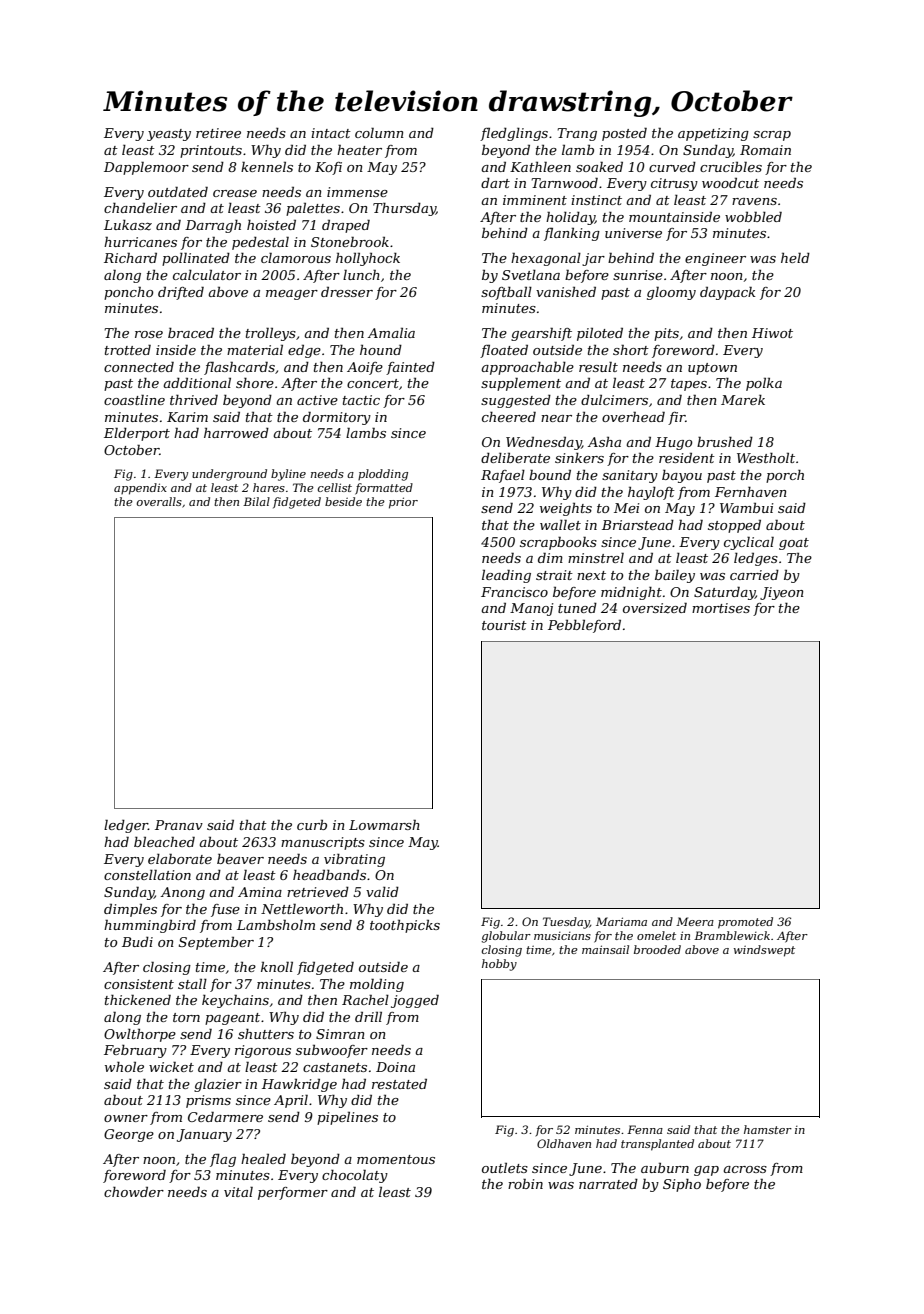  What do you see at coordinates (577, 134) in the screenshot?
I see `Trang` at bounding box center [577, 134].
